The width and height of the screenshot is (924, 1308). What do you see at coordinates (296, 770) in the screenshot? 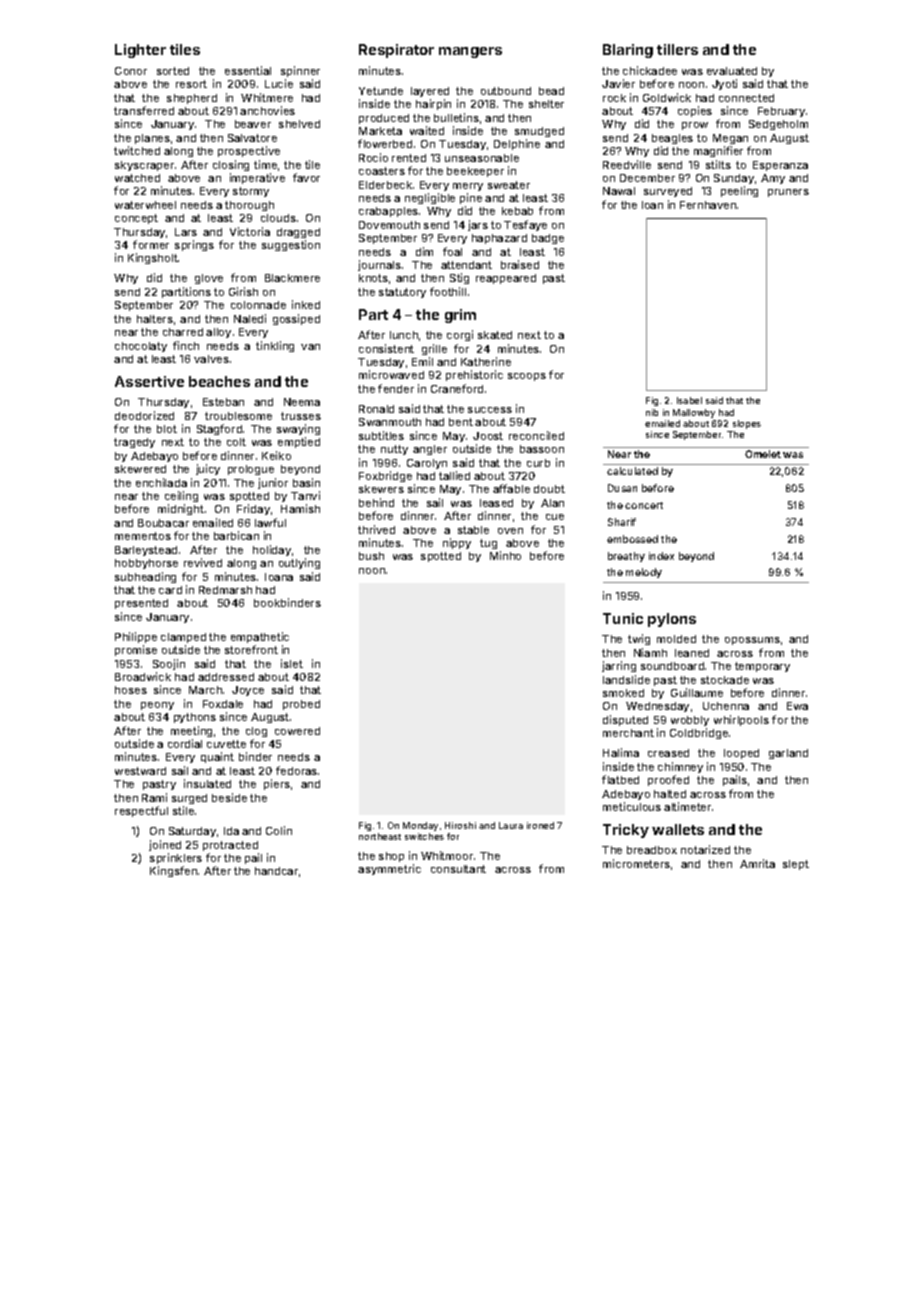
I see `fedoras` at bounding box center [296, 770].
